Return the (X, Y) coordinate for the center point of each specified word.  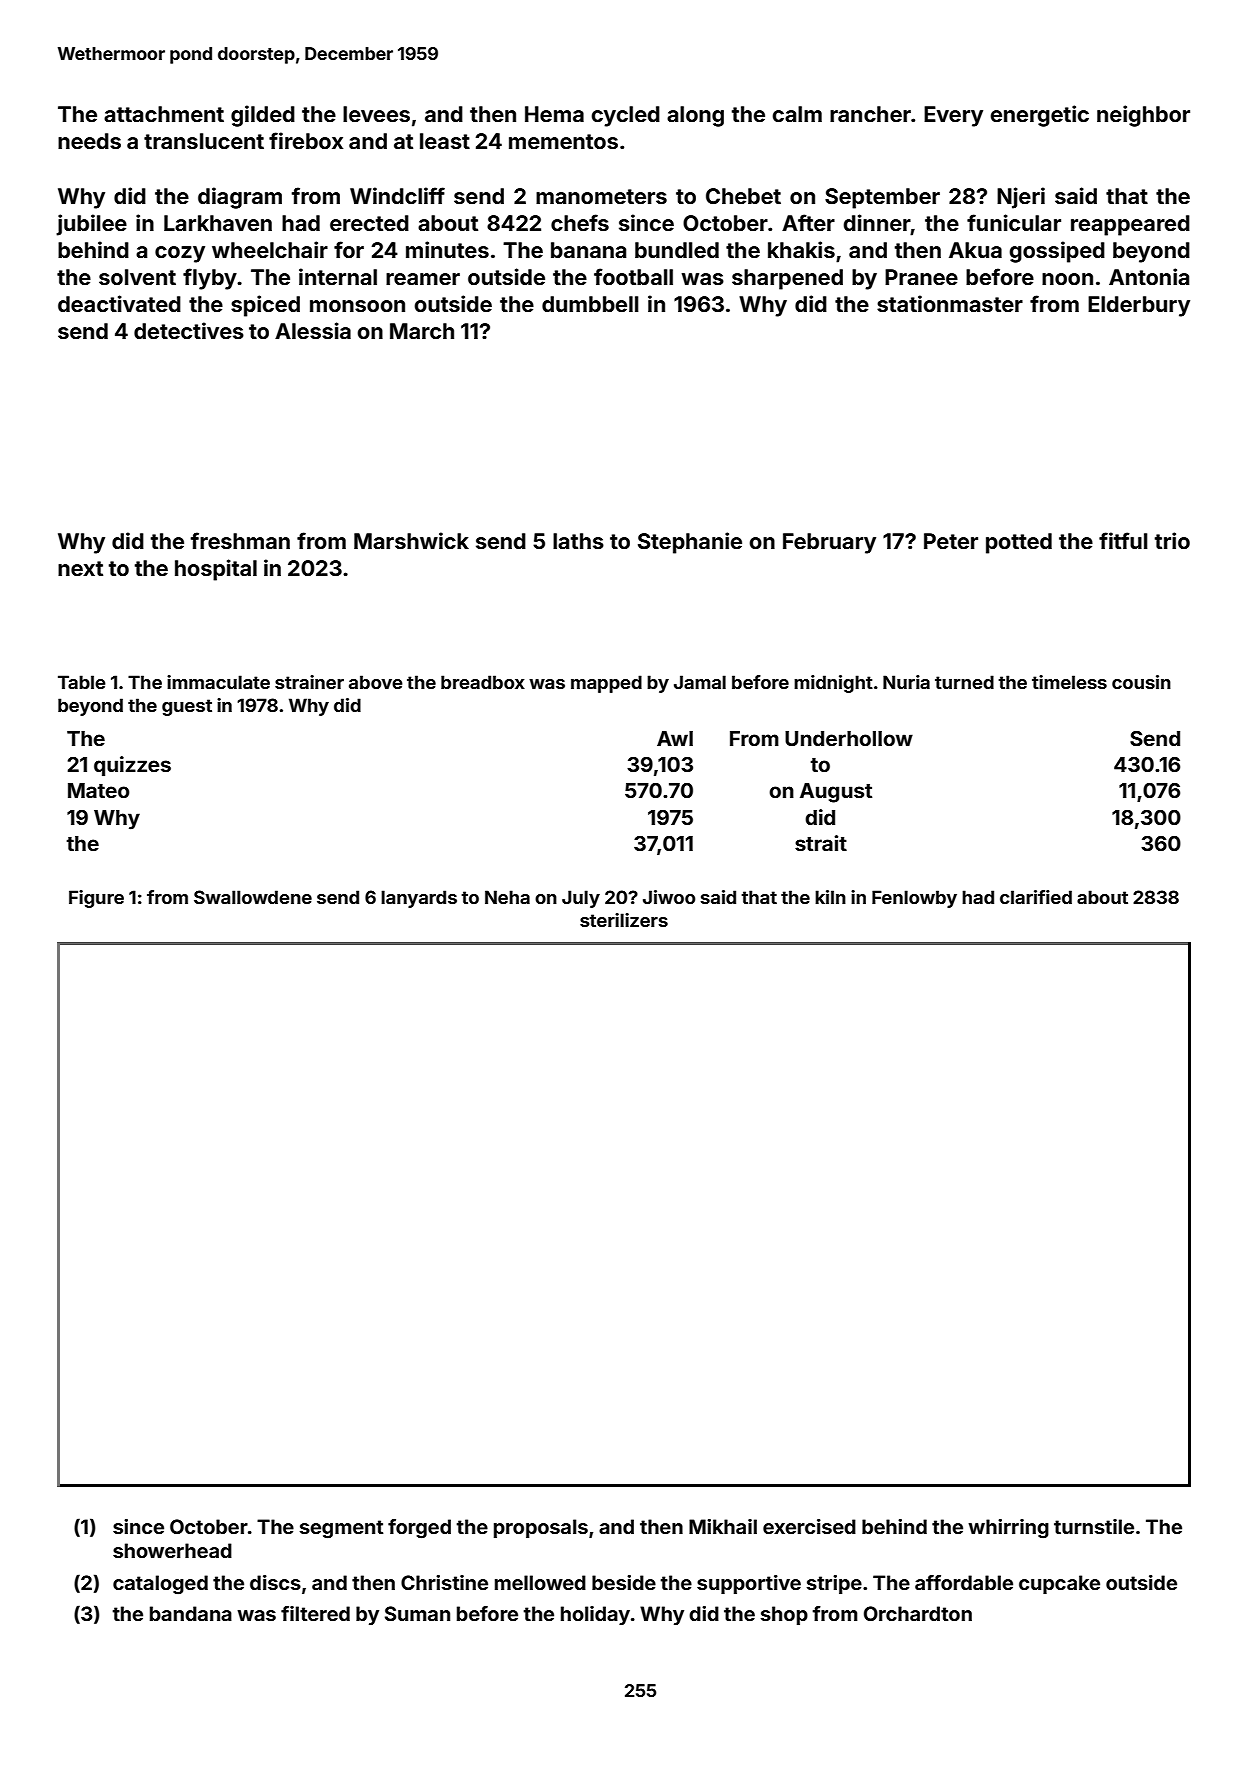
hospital (216, 570)
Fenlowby (914, 899)
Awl (675, 738)
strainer (309, 682)
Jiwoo (669, 897)
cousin (1141, 682)
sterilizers (624, 920)
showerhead (172, 1550)
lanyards (419, 899)
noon (1067, 279)
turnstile (1094, 1526)
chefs (580, 222)
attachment (164, 114)
